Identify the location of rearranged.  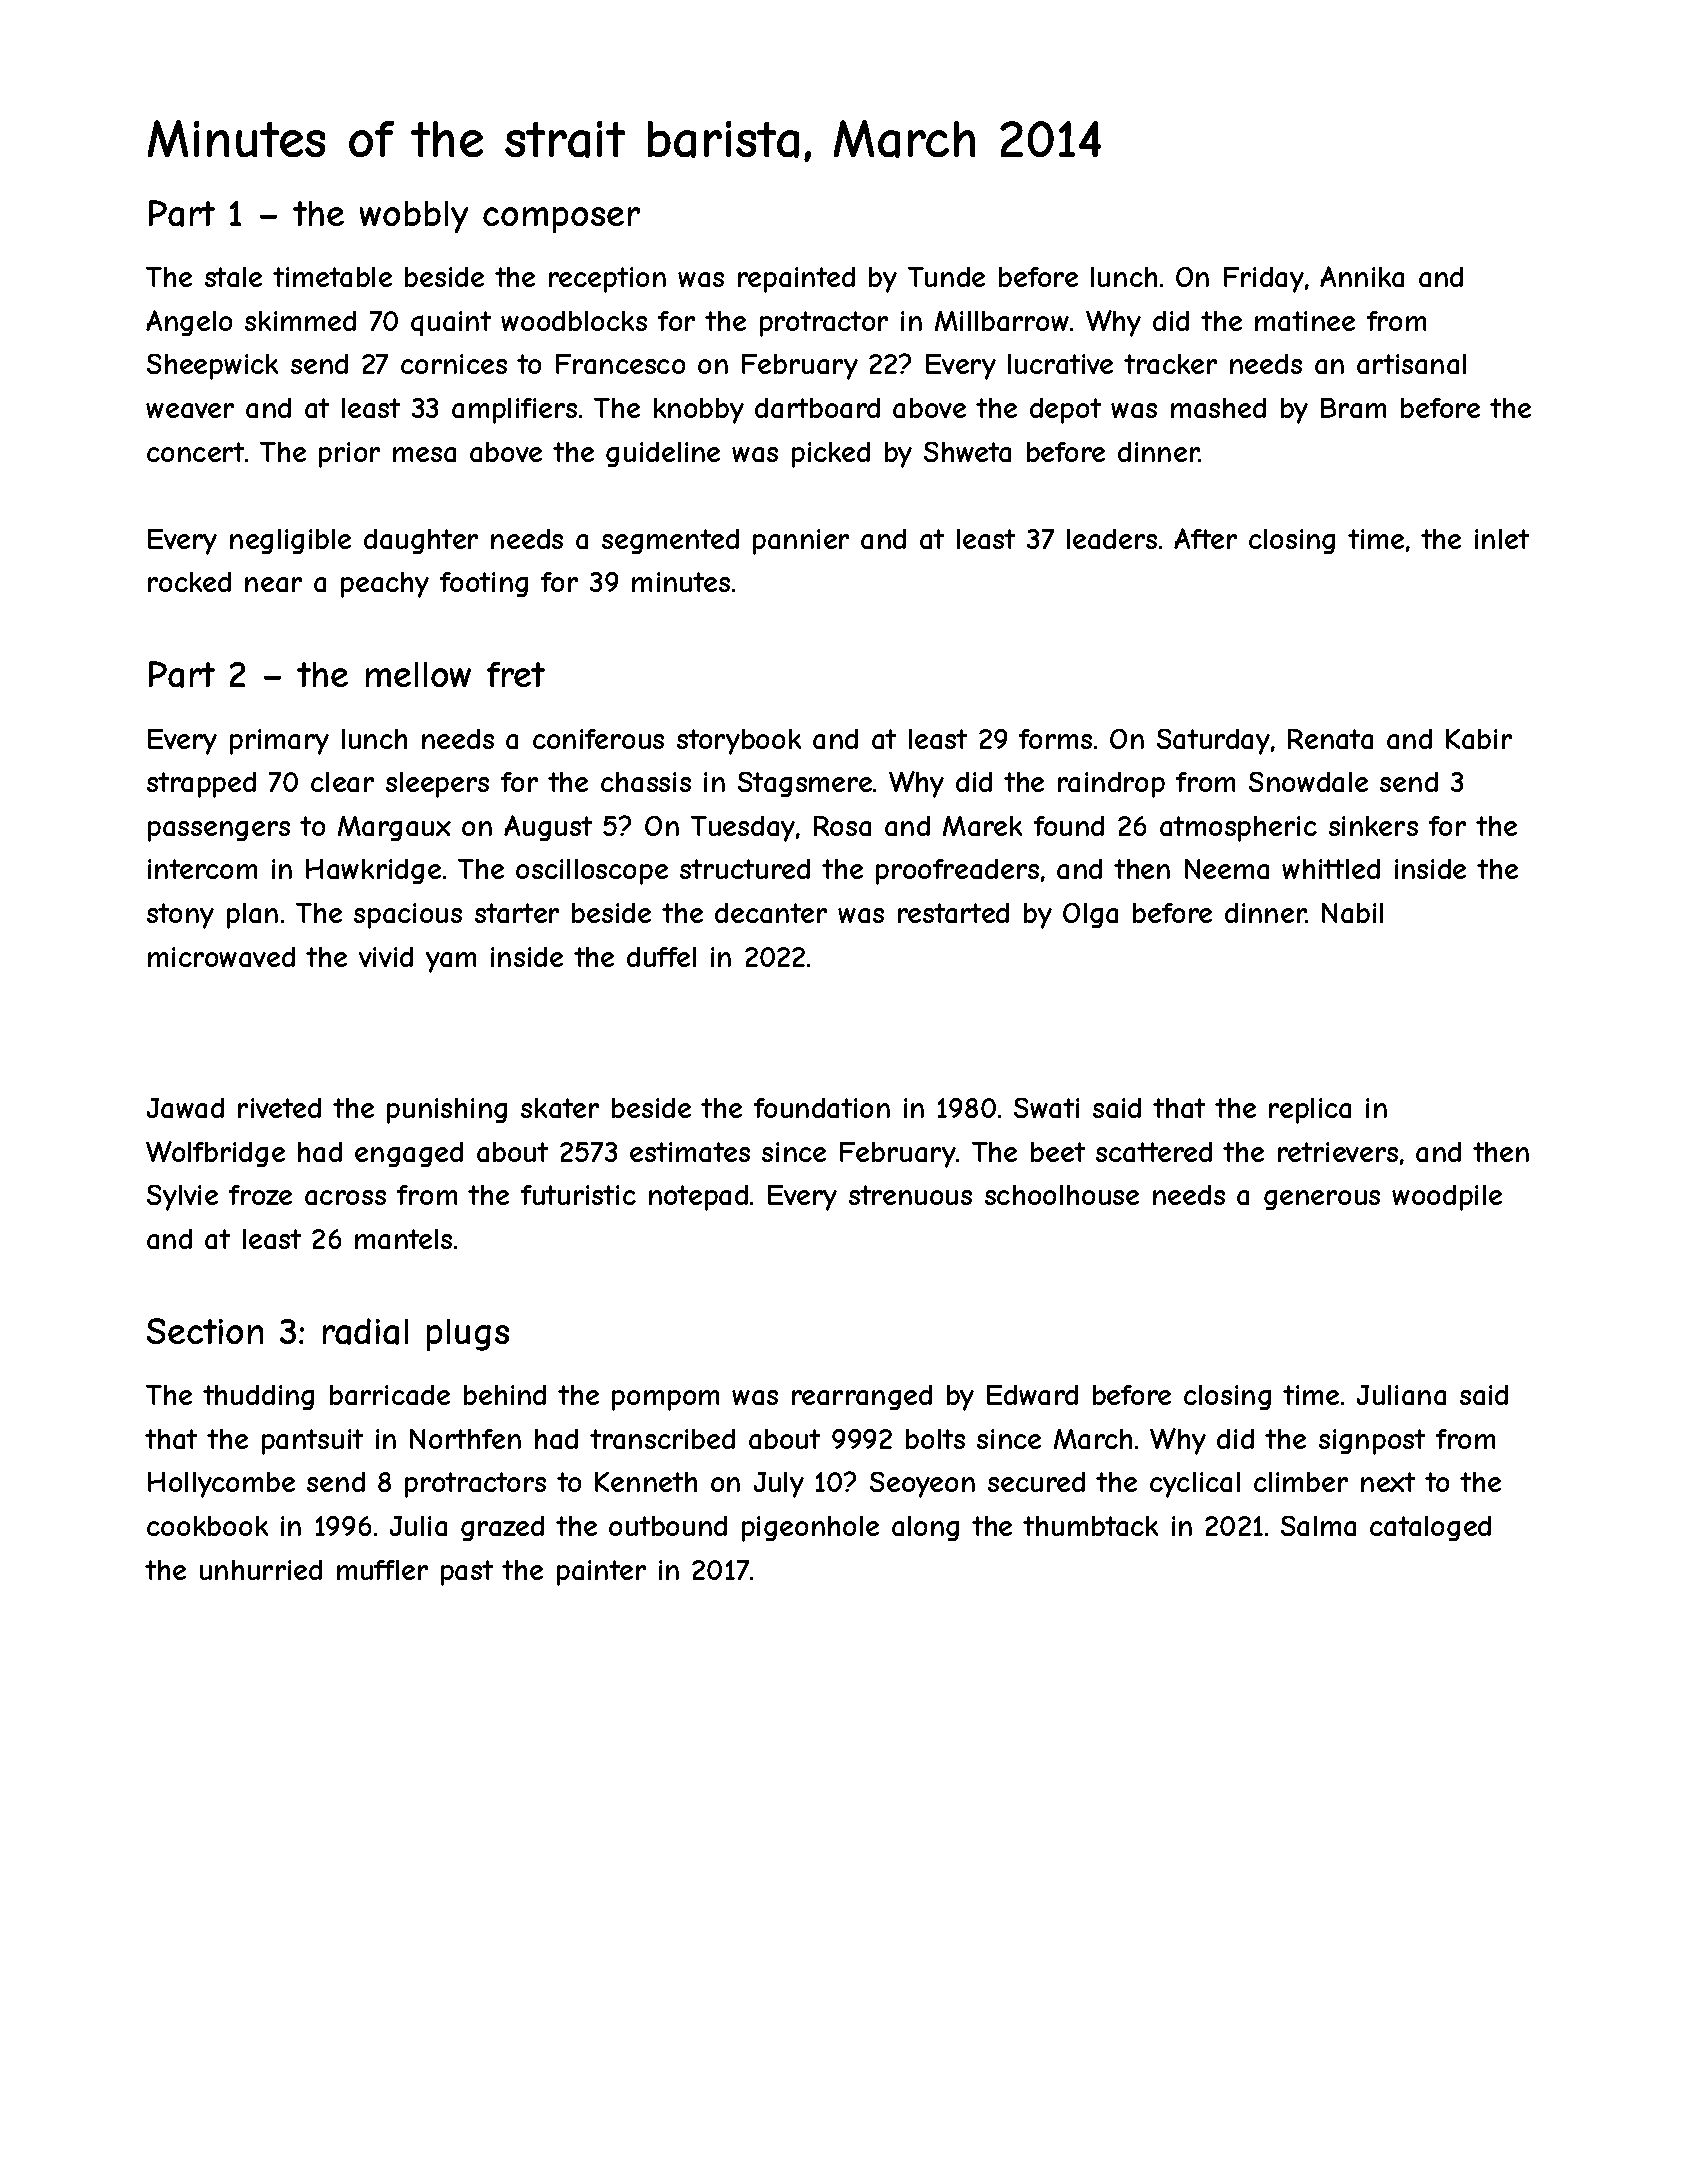
(862, 1397).
